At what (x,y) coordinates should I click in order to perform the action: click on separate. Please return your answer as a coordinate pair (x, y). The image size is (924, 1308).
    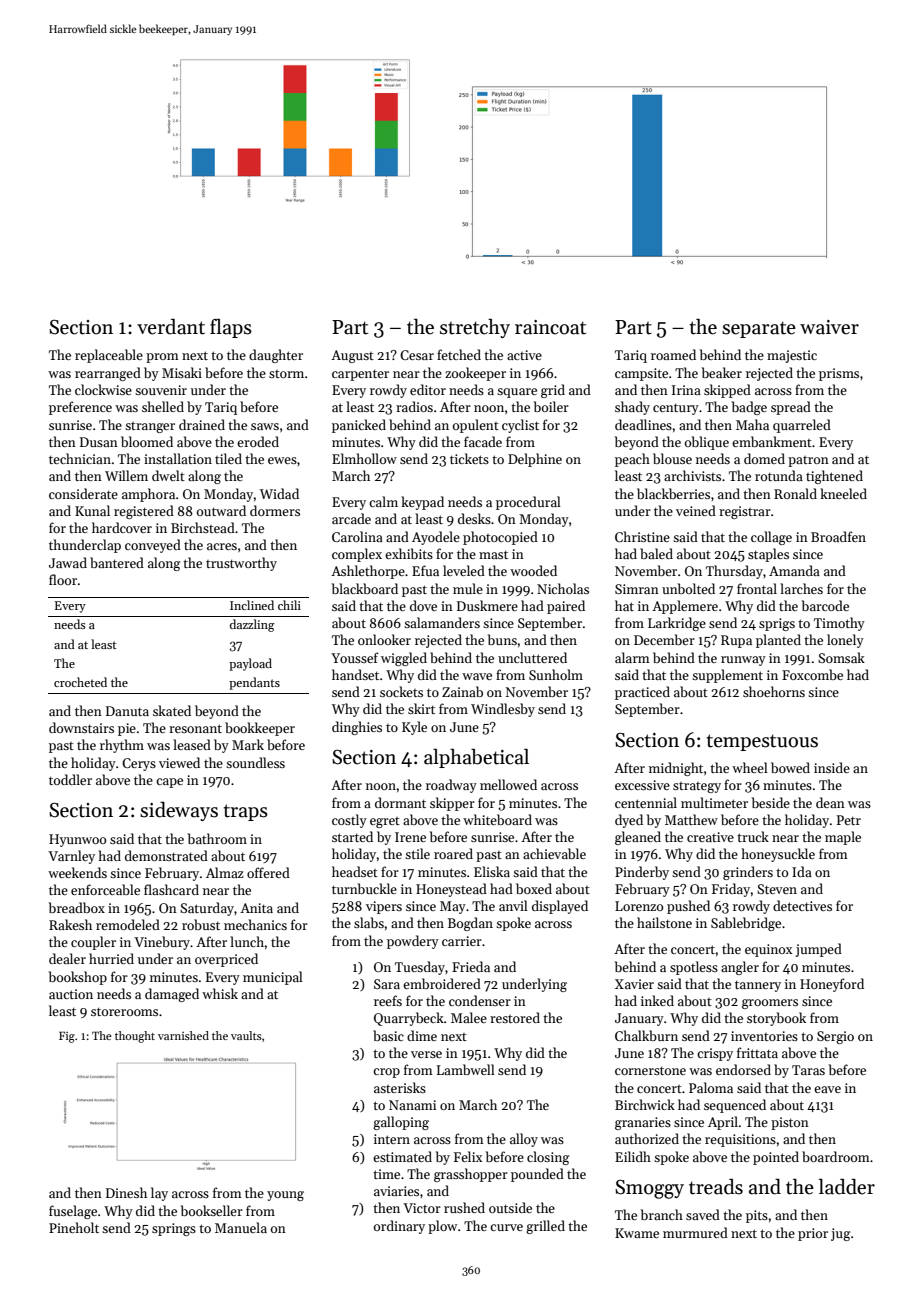
    Looking at the image, I should click on (759, 329).
